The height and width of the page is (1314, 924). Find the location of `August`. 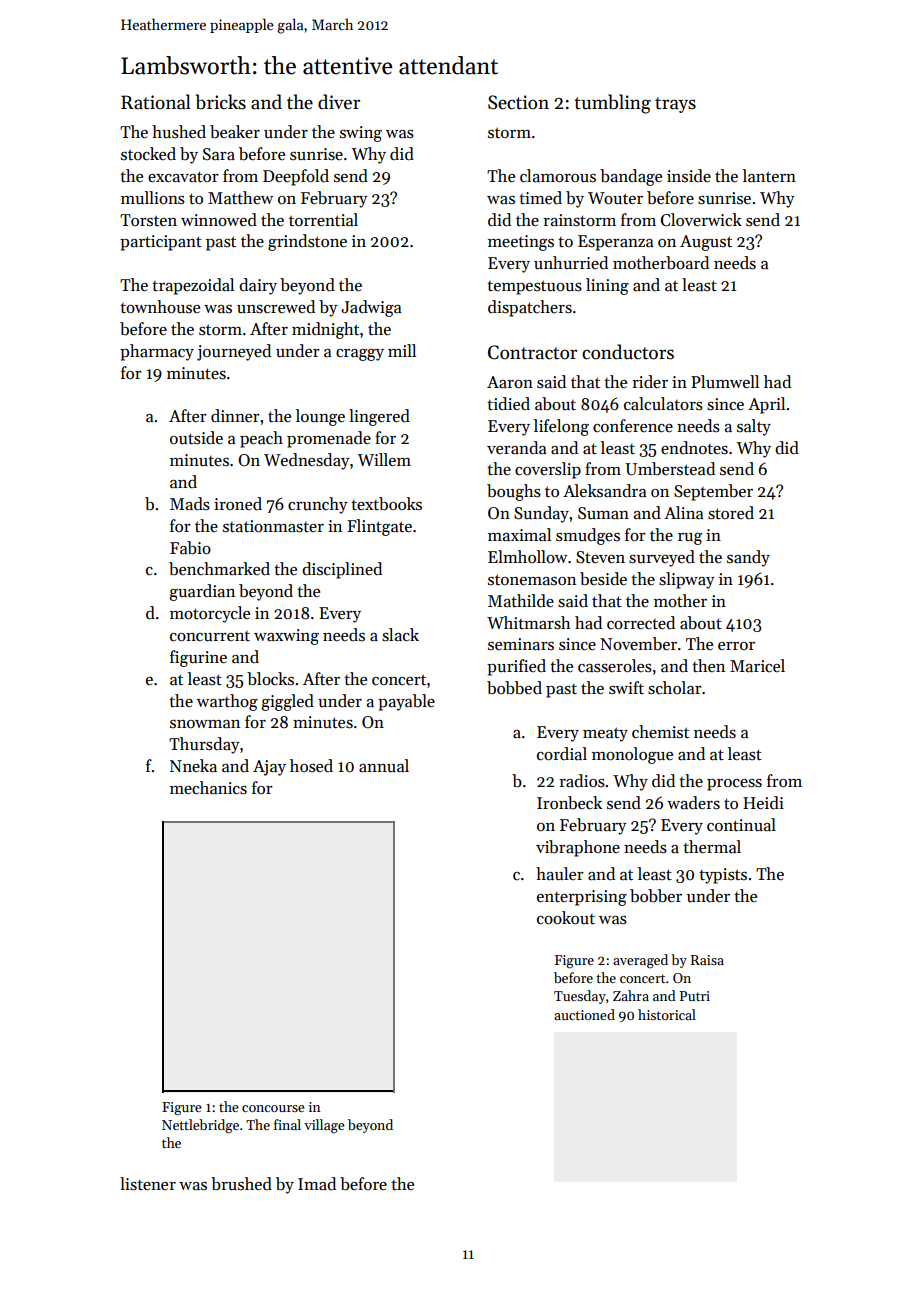

August is located at coordinates (706, 243).
